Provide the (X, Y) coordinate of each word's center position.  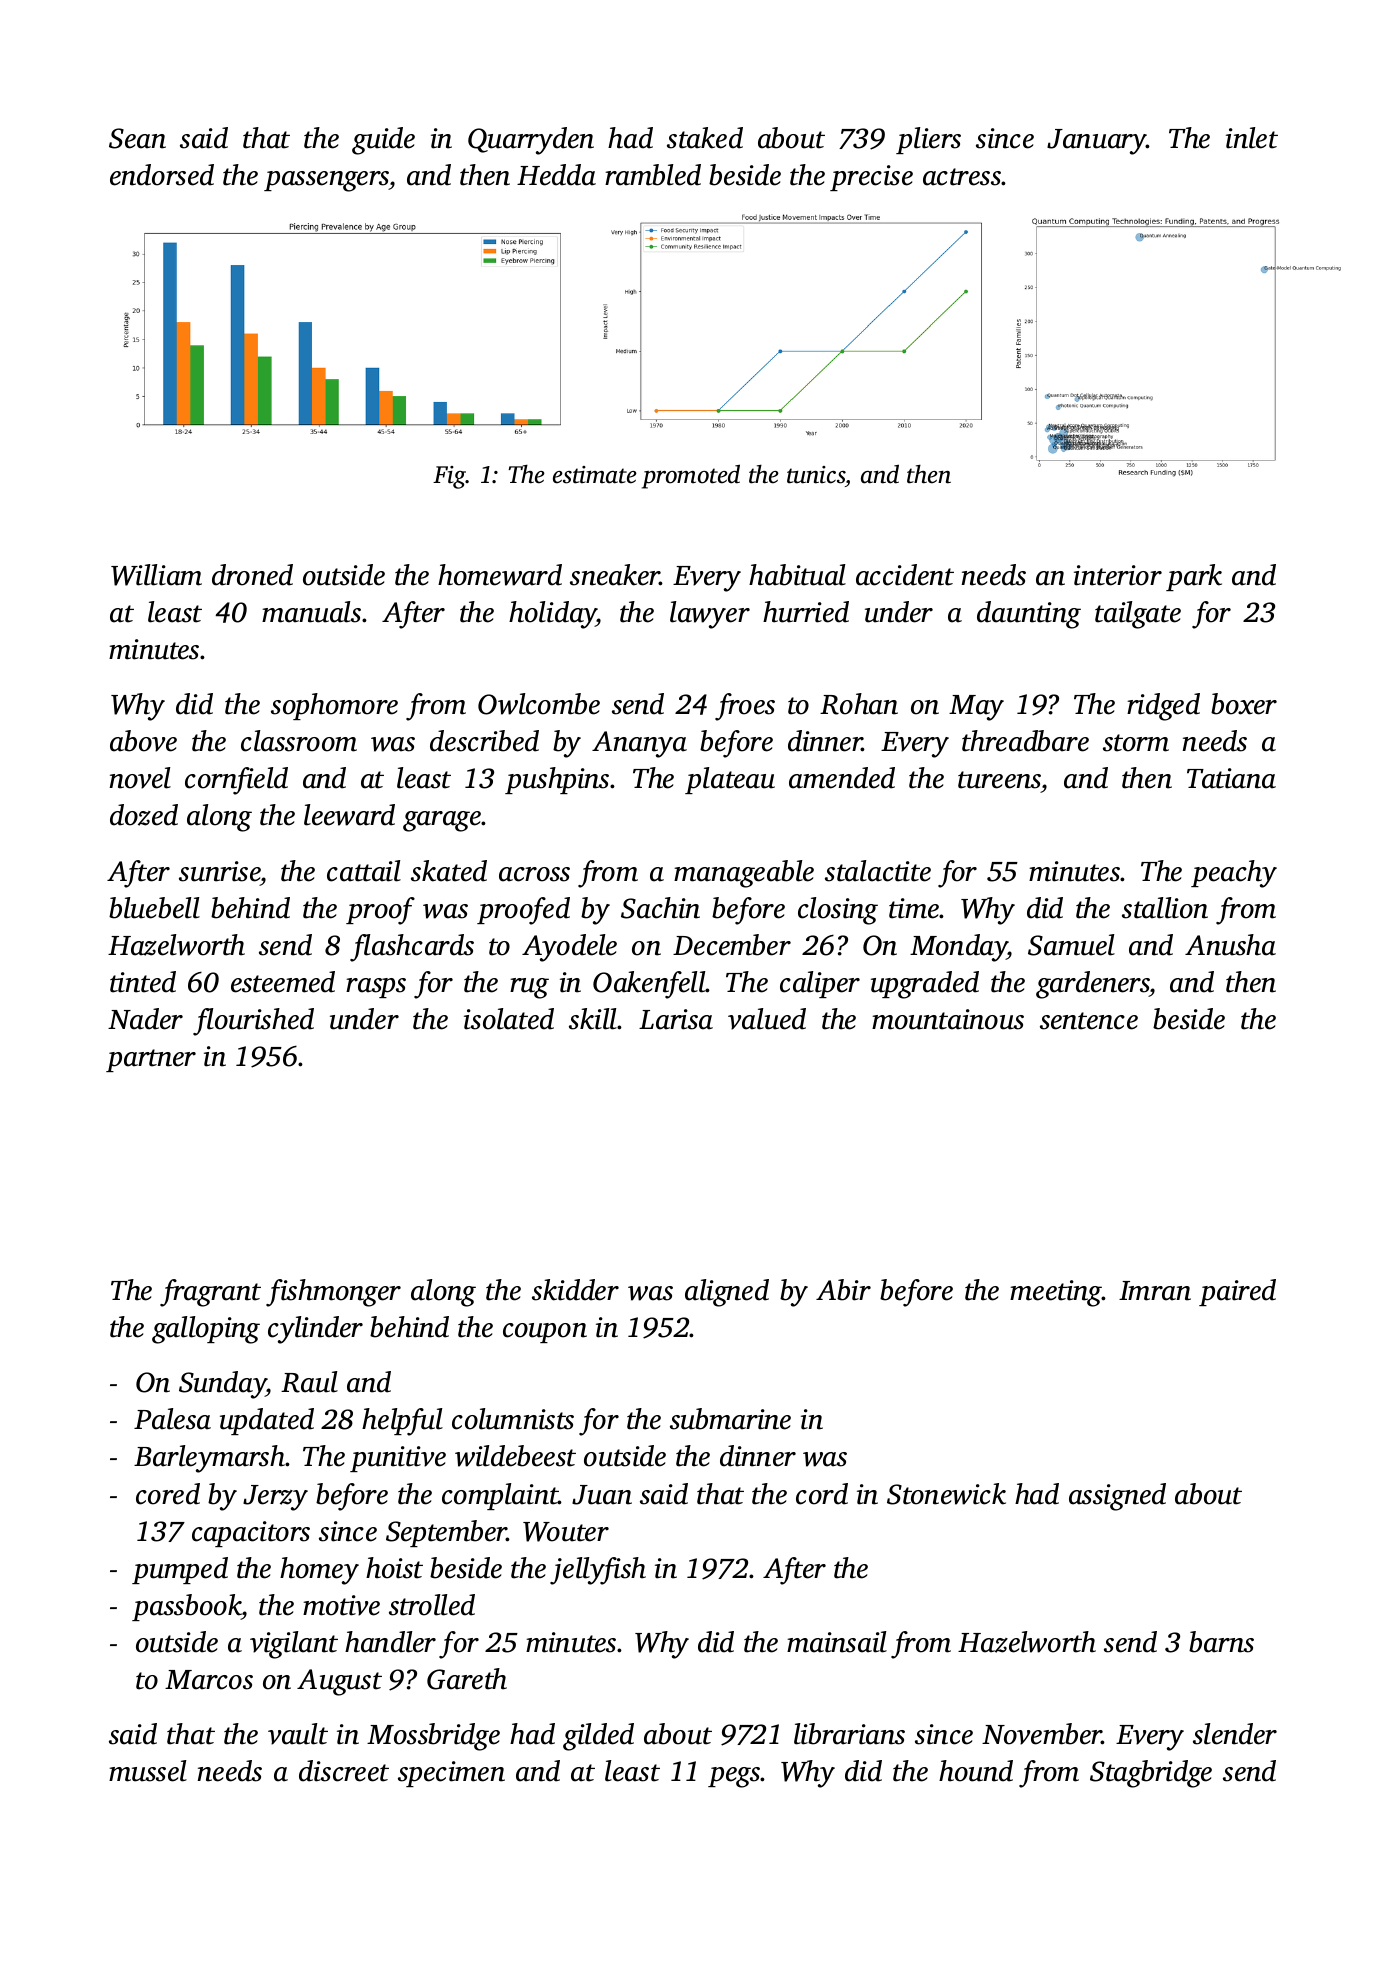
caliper (820, 984)
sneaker (615, 575)
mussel (148, 1771)
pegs (734, 1777)
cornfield (236, 781)
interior (1118, 575)
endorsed (162, 175)
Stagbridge (1151, 1774)
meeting (1056, 1293)
